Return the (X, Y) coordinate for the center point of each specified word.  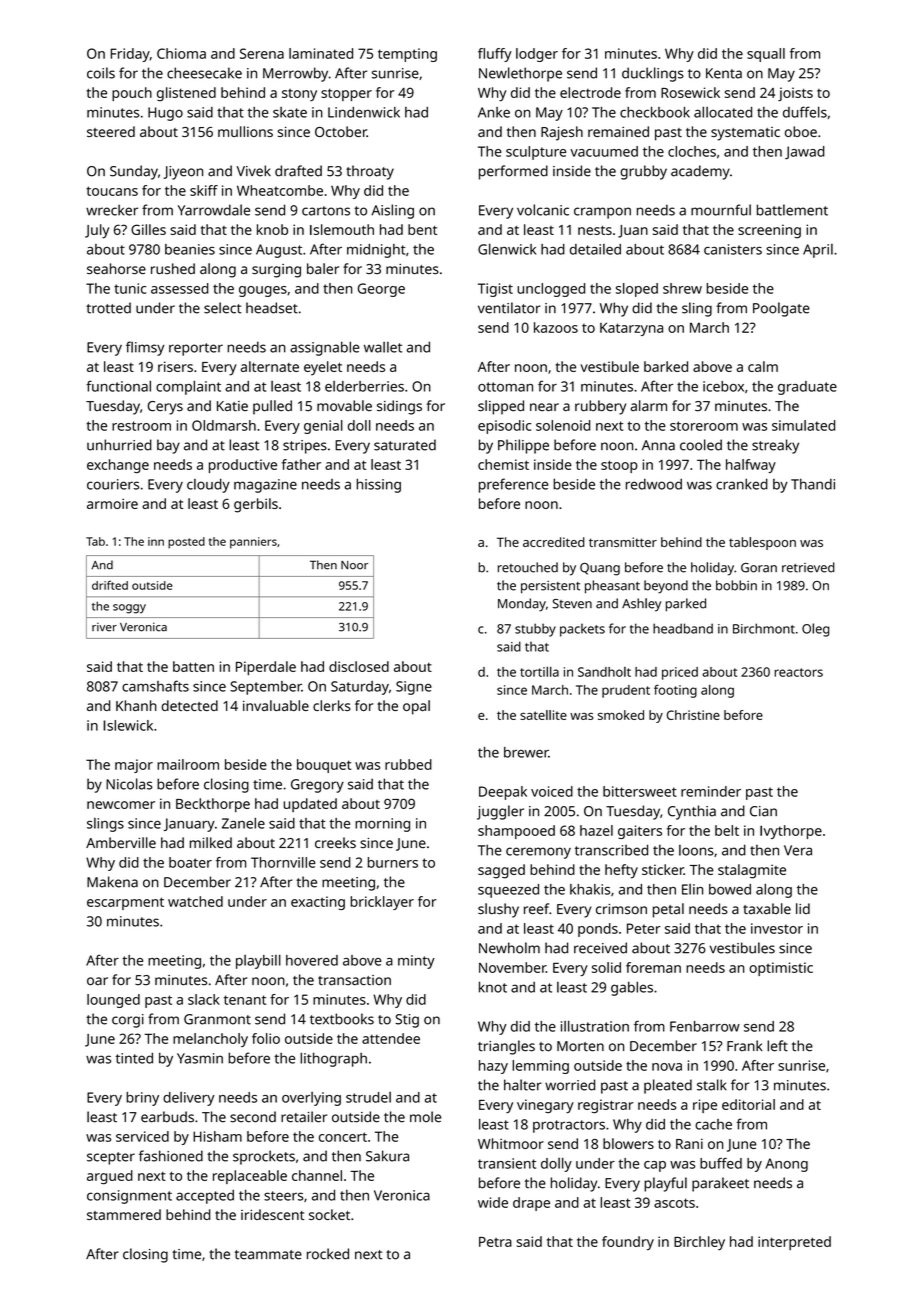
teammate (268, 1255)
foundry (628, 1243)
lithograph (333, 1059)
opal (416, 707)
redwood (654, 484)
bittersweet (640, 791)
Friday (130, 55)
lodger (537, 55)
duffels (805, 112)
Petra (495, 1242)
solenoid (563, 425)
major (134, 766)
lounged (113, 1001)
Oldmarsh (224, 425)
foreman (653, 967)
